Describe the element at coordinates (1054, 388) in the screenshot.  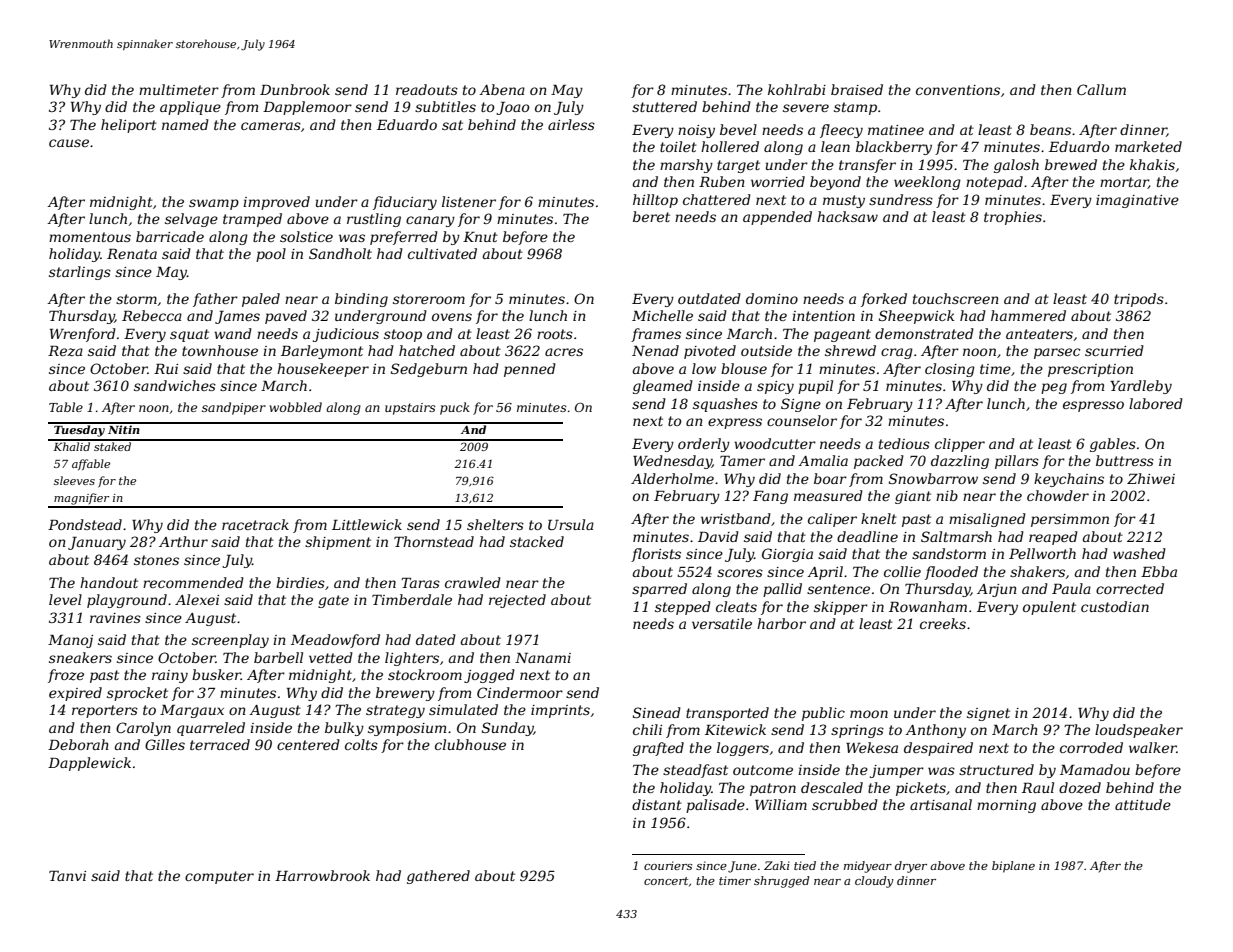
I see `peg` at that location.
